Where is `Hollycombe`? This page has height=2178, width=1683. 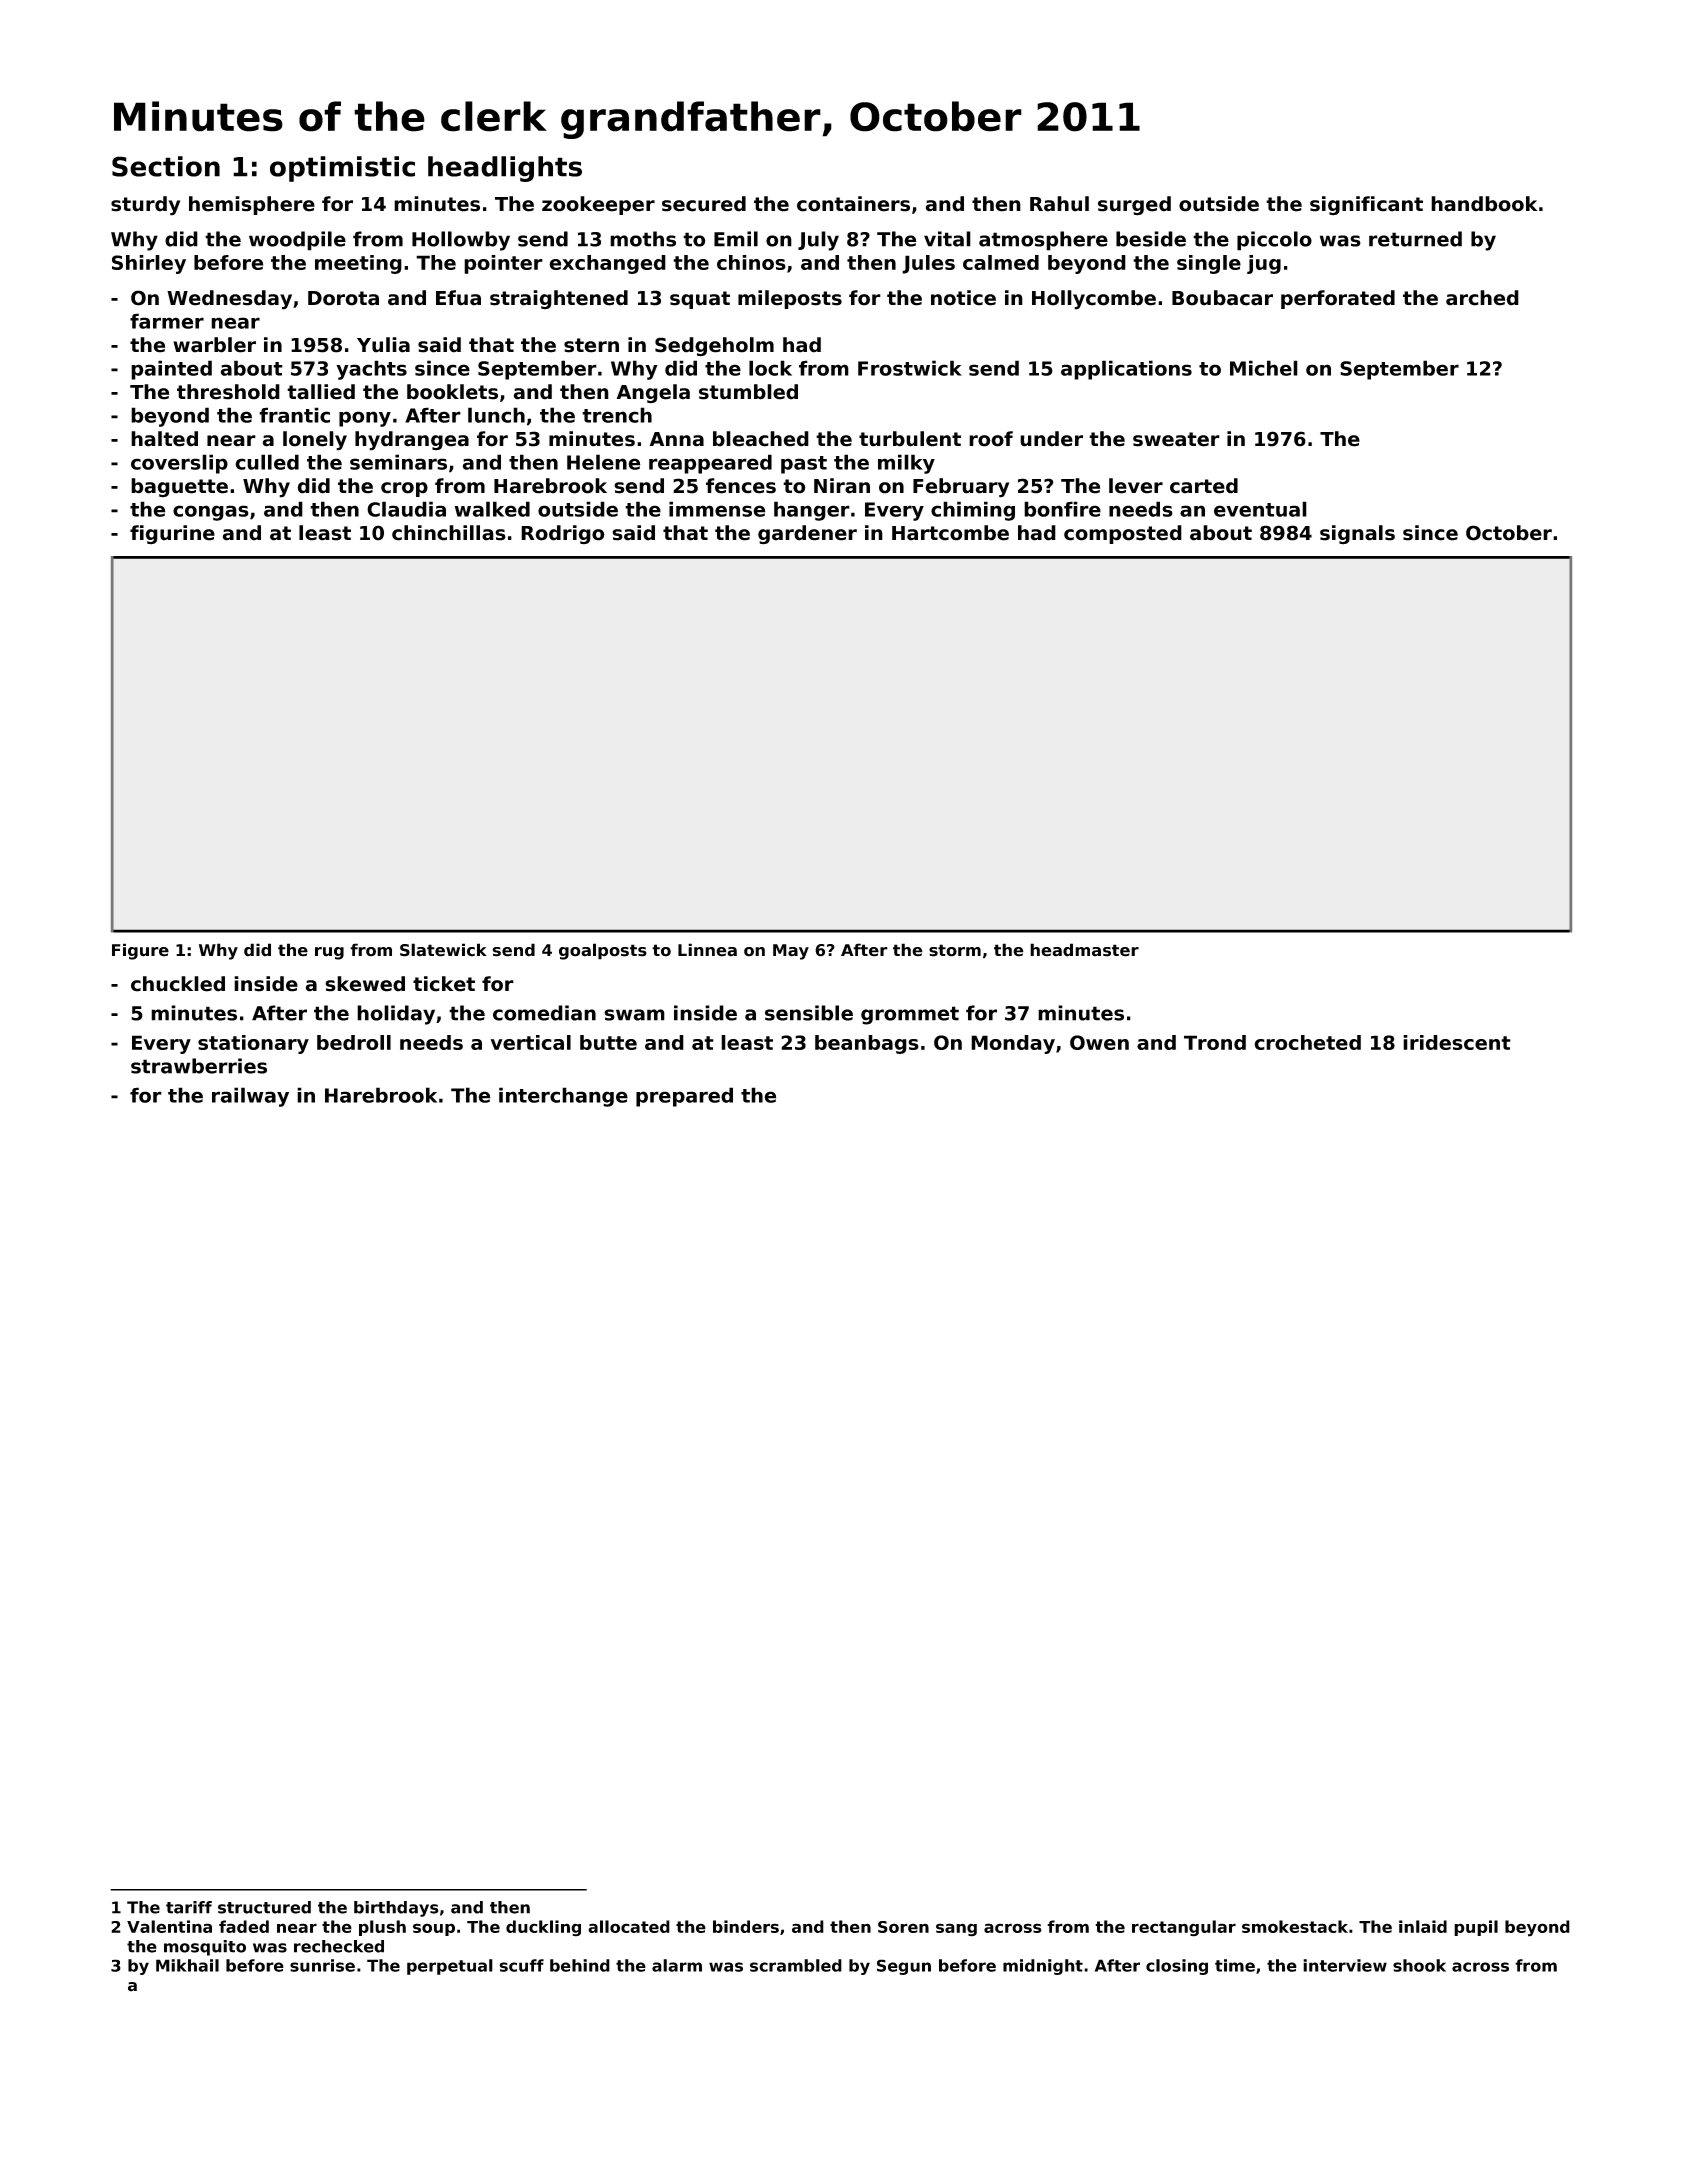 Hollycombe is located at coordinates (1094, 300).
